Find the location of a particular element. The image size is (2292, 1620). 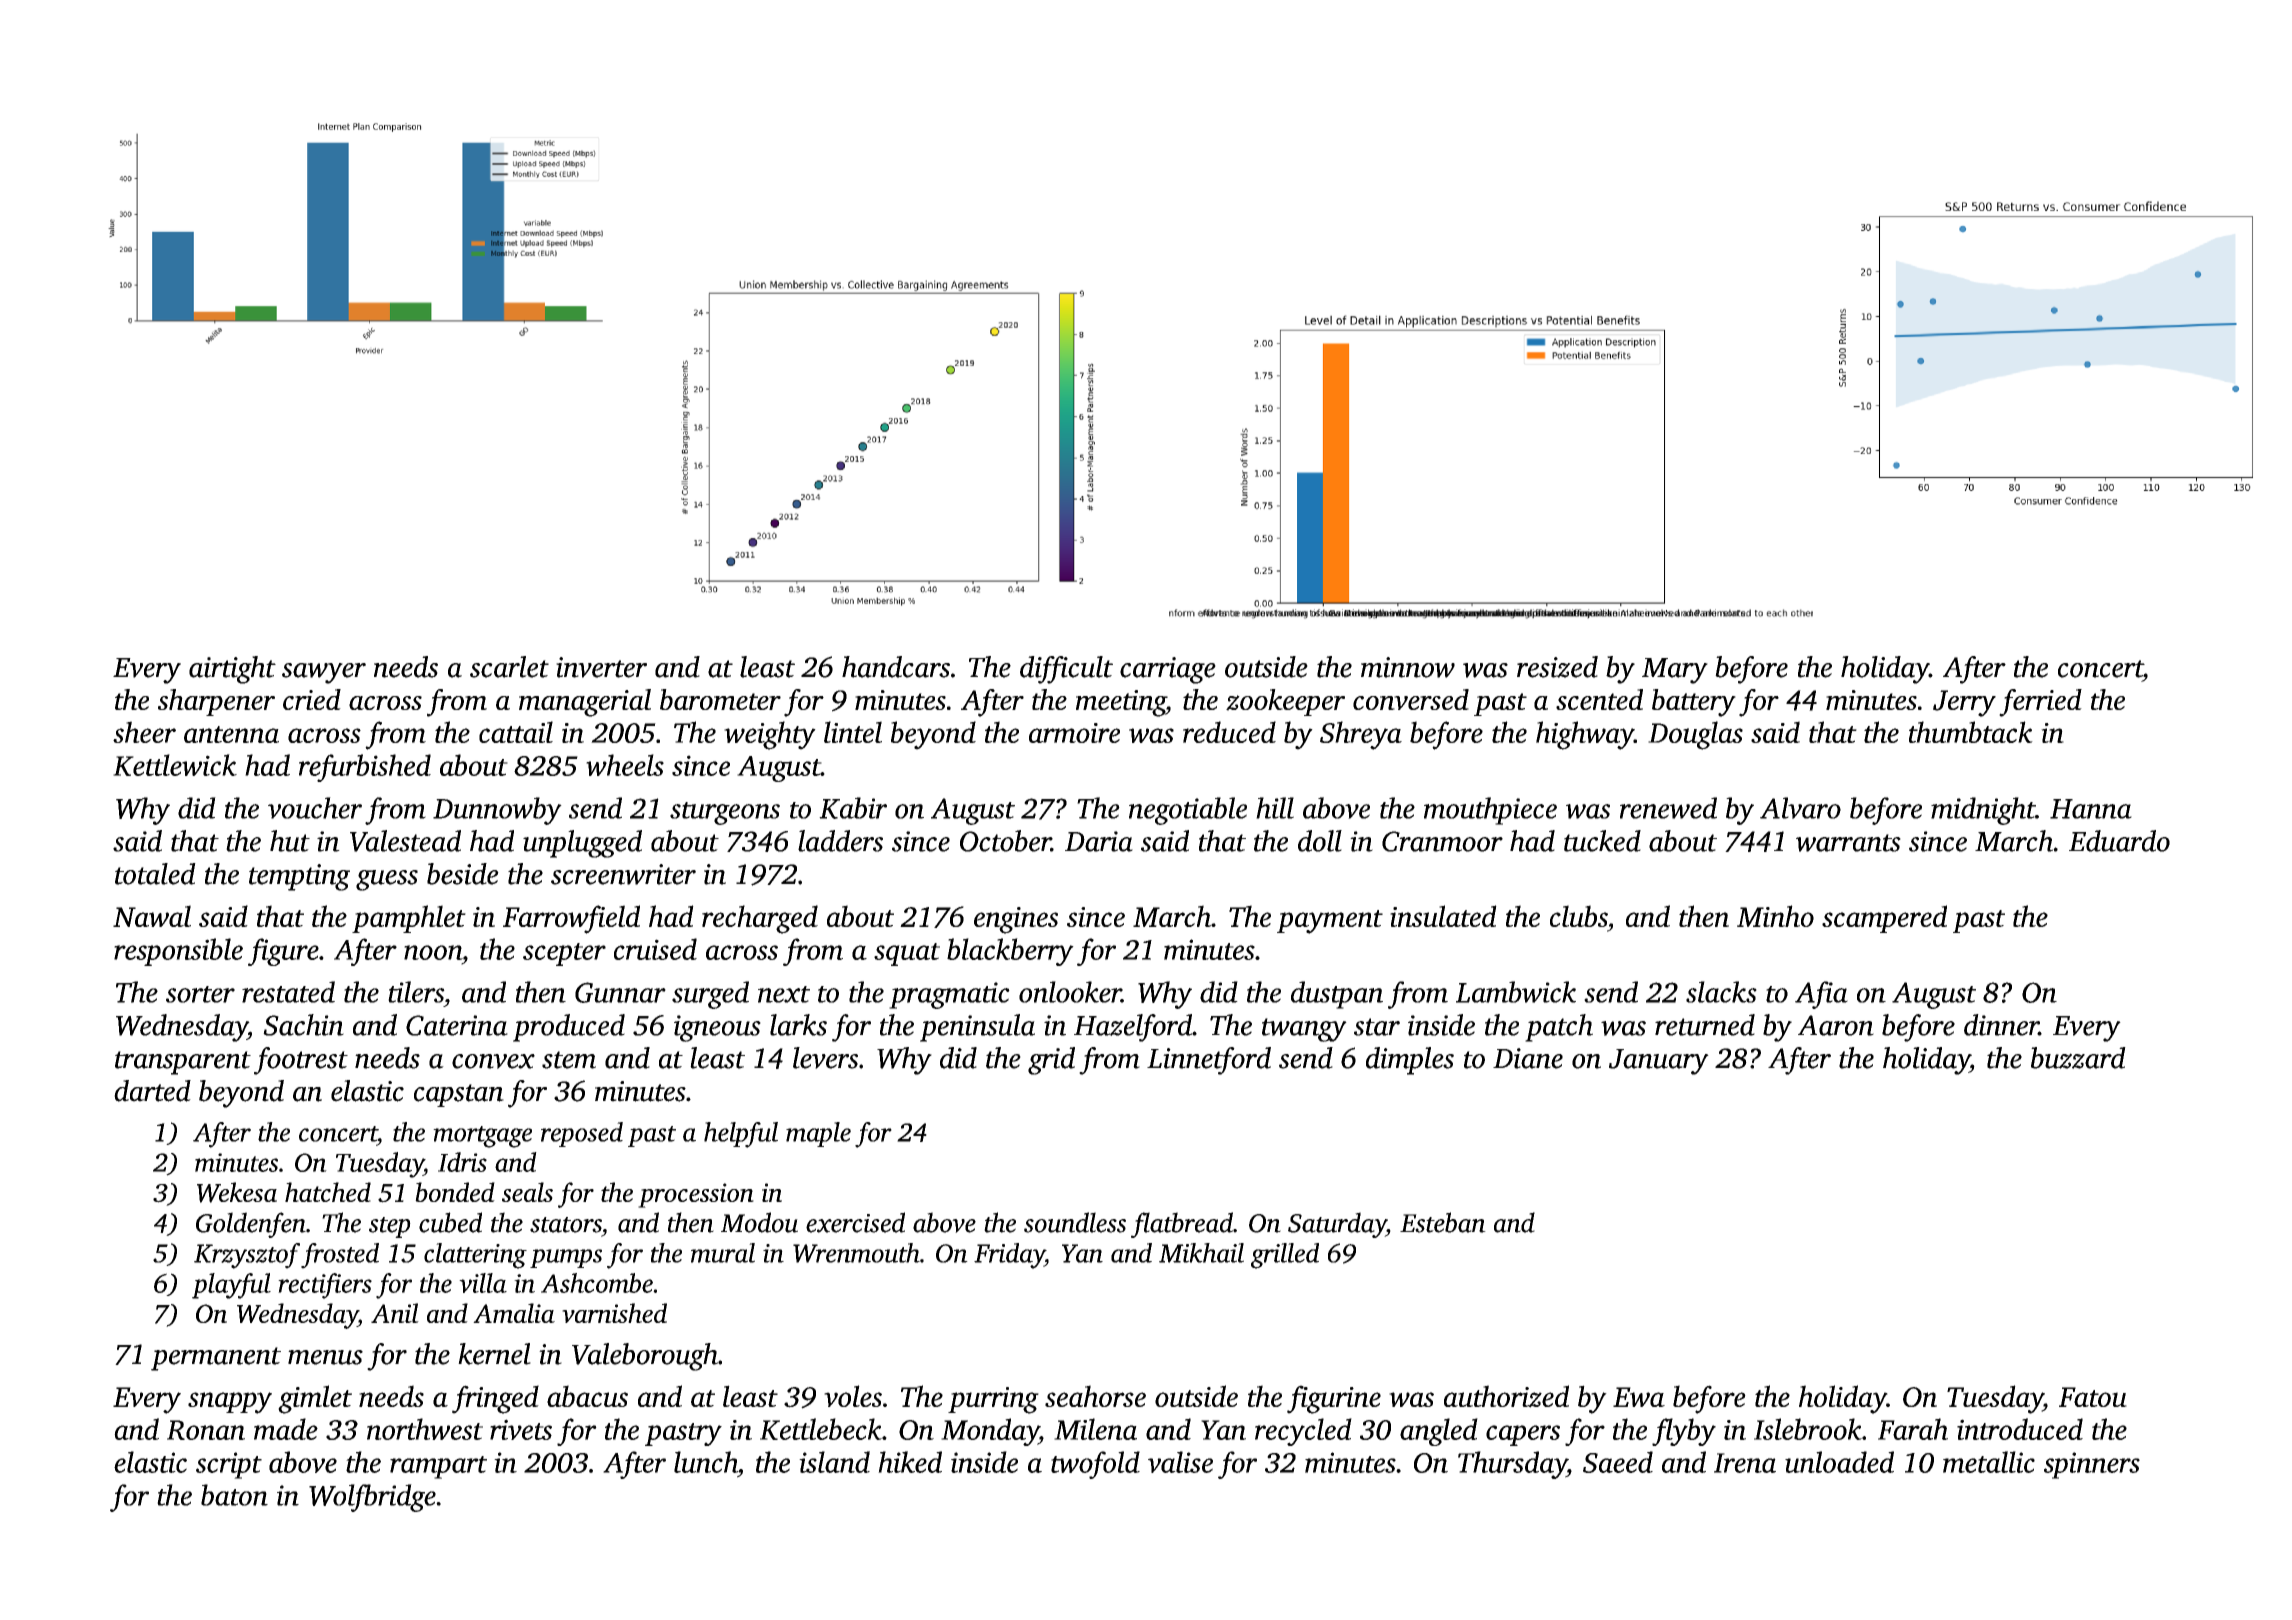

figurine is located at coordinates (1334, 1399).
